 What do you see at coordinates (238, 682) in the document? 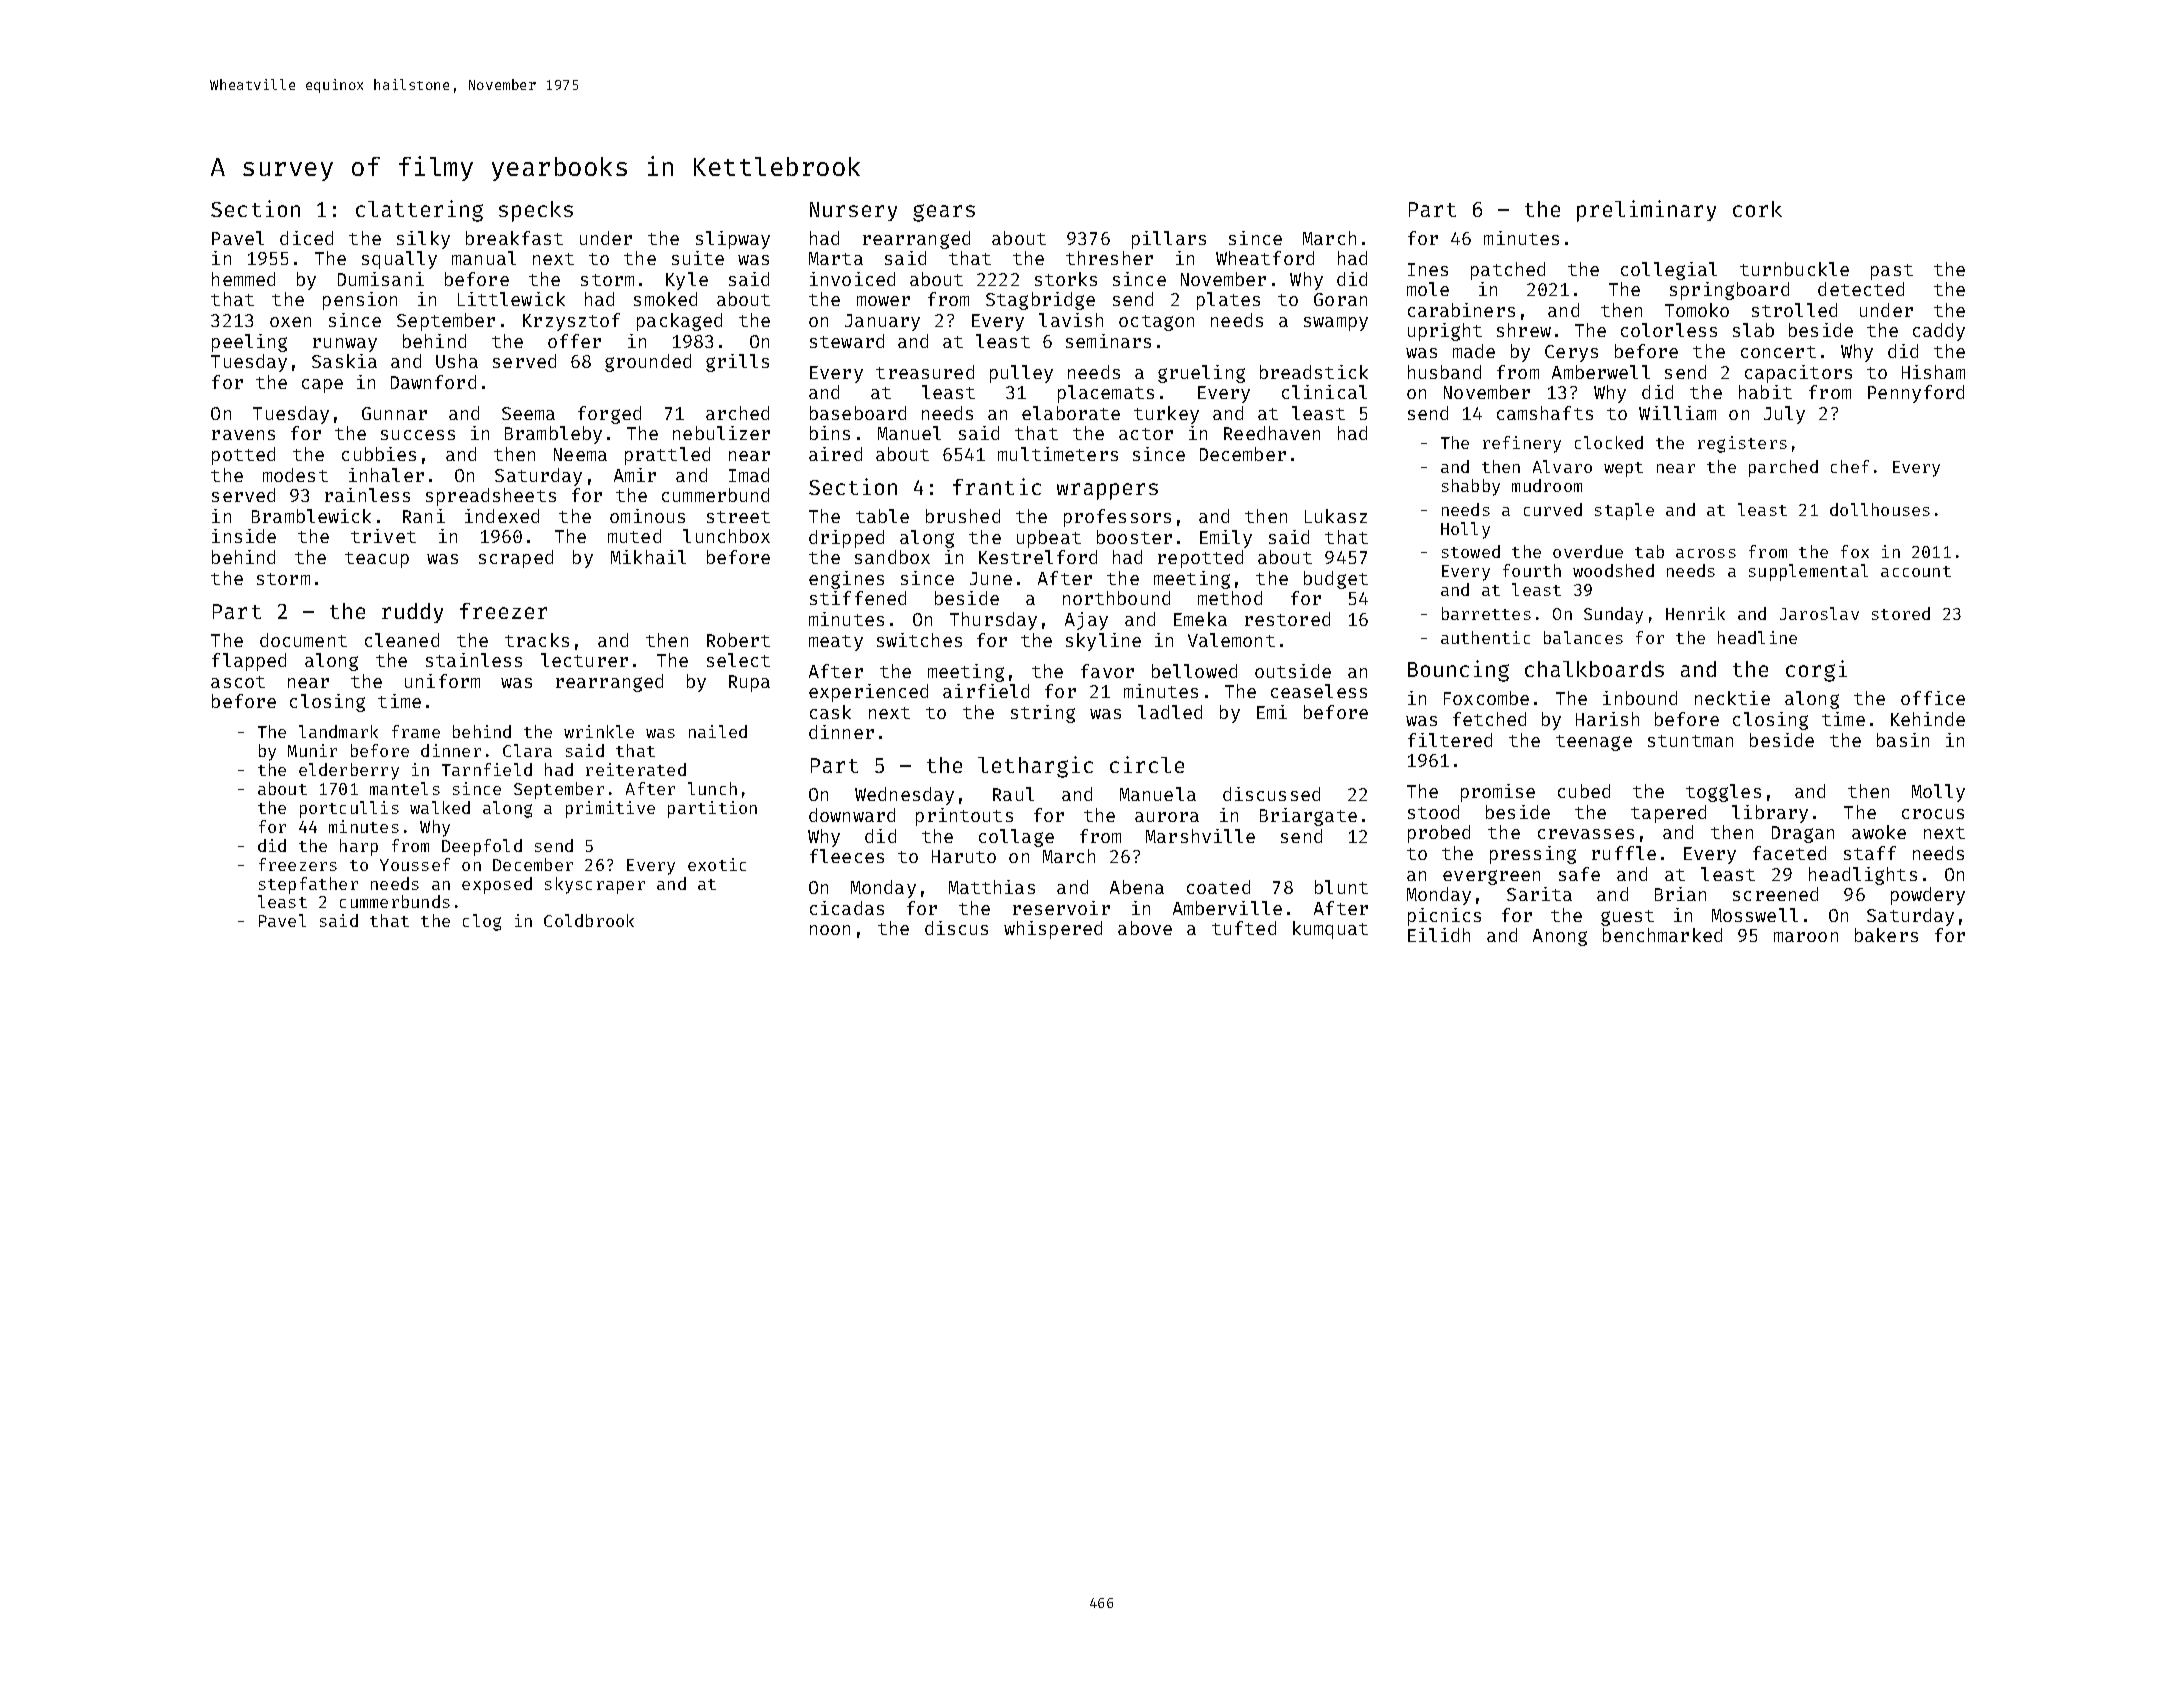
I see `ascot` at bounding box center [238, 682].
